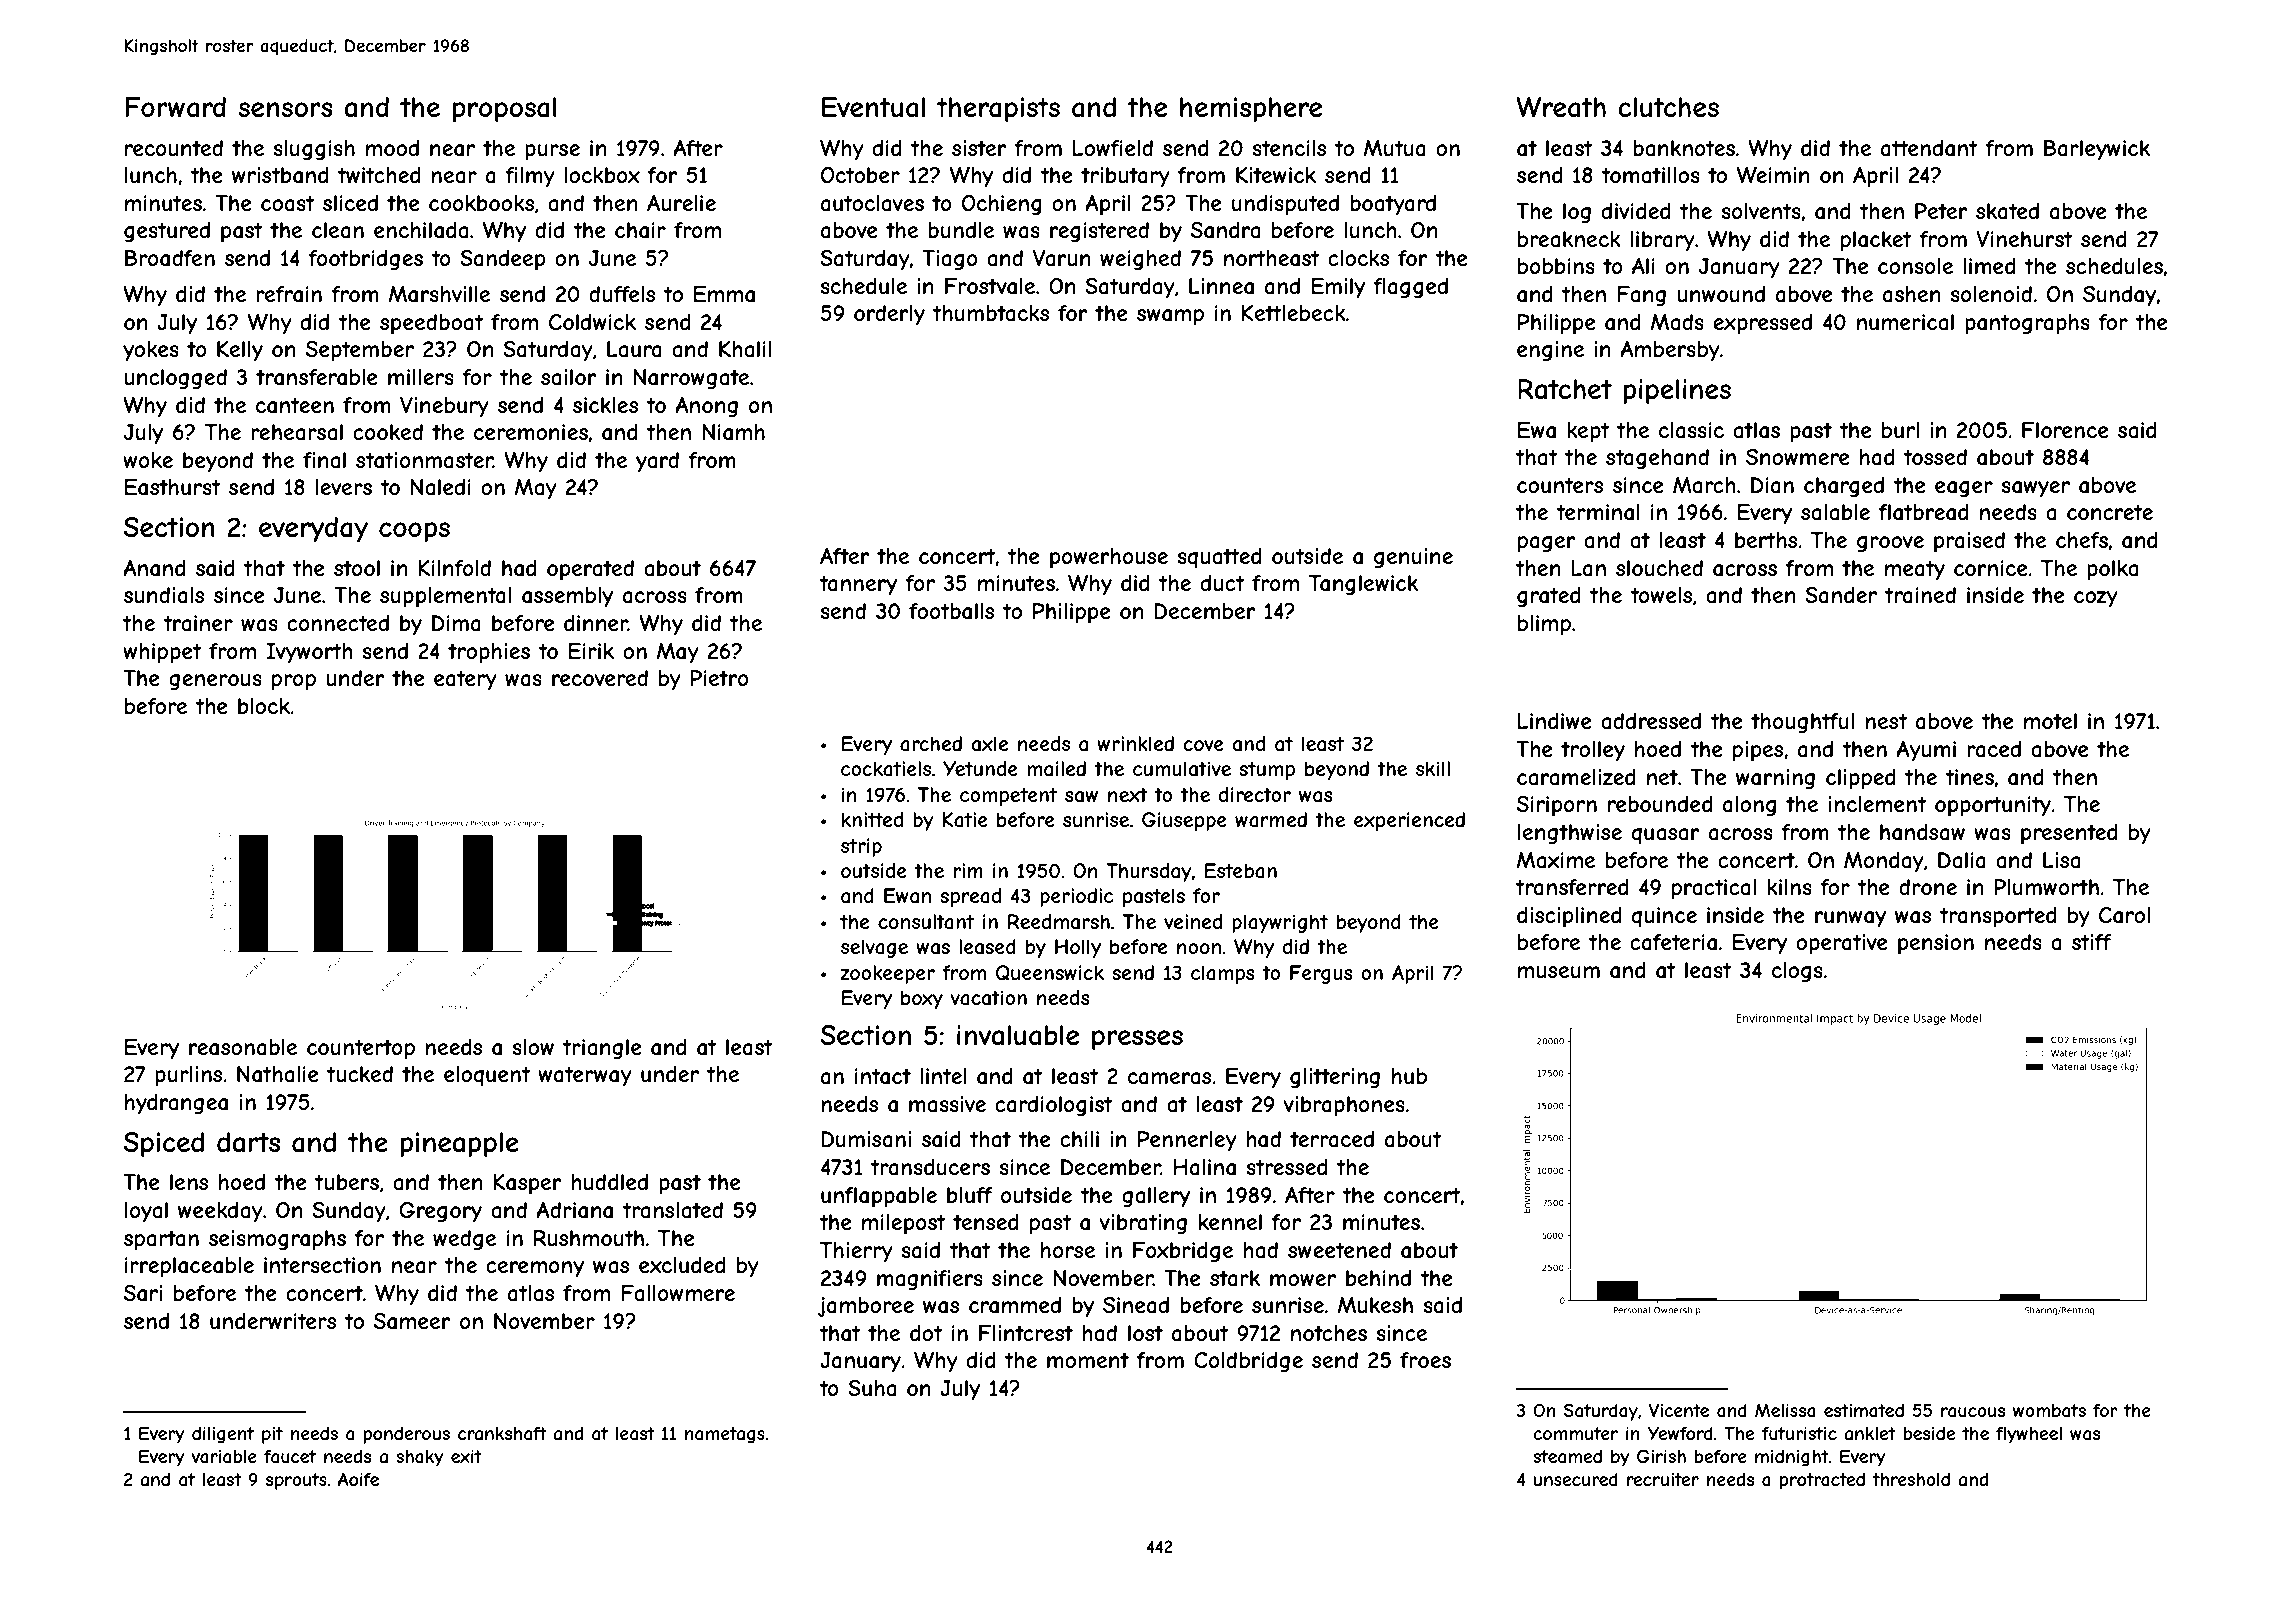 This document has width=2292, height=1620. I want to click on block, so click(264, 706).
